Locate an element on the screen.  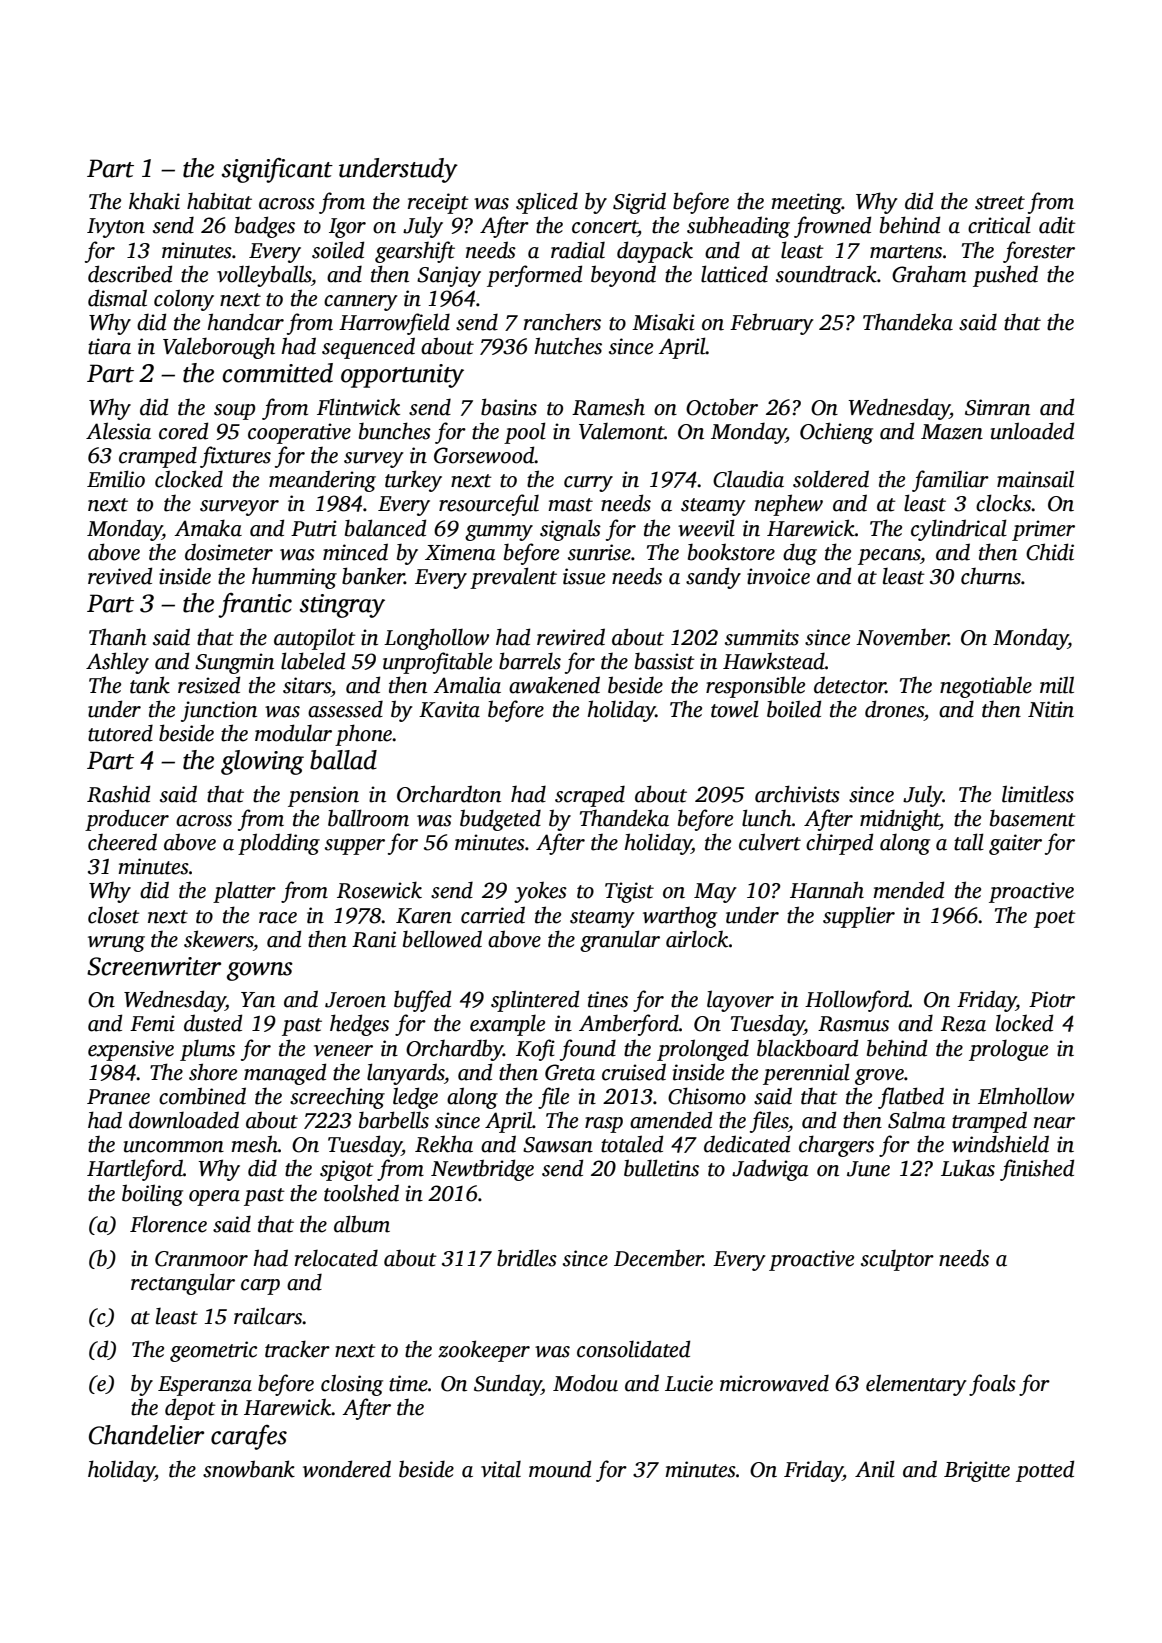
race is located at coordinates (278, 918).
